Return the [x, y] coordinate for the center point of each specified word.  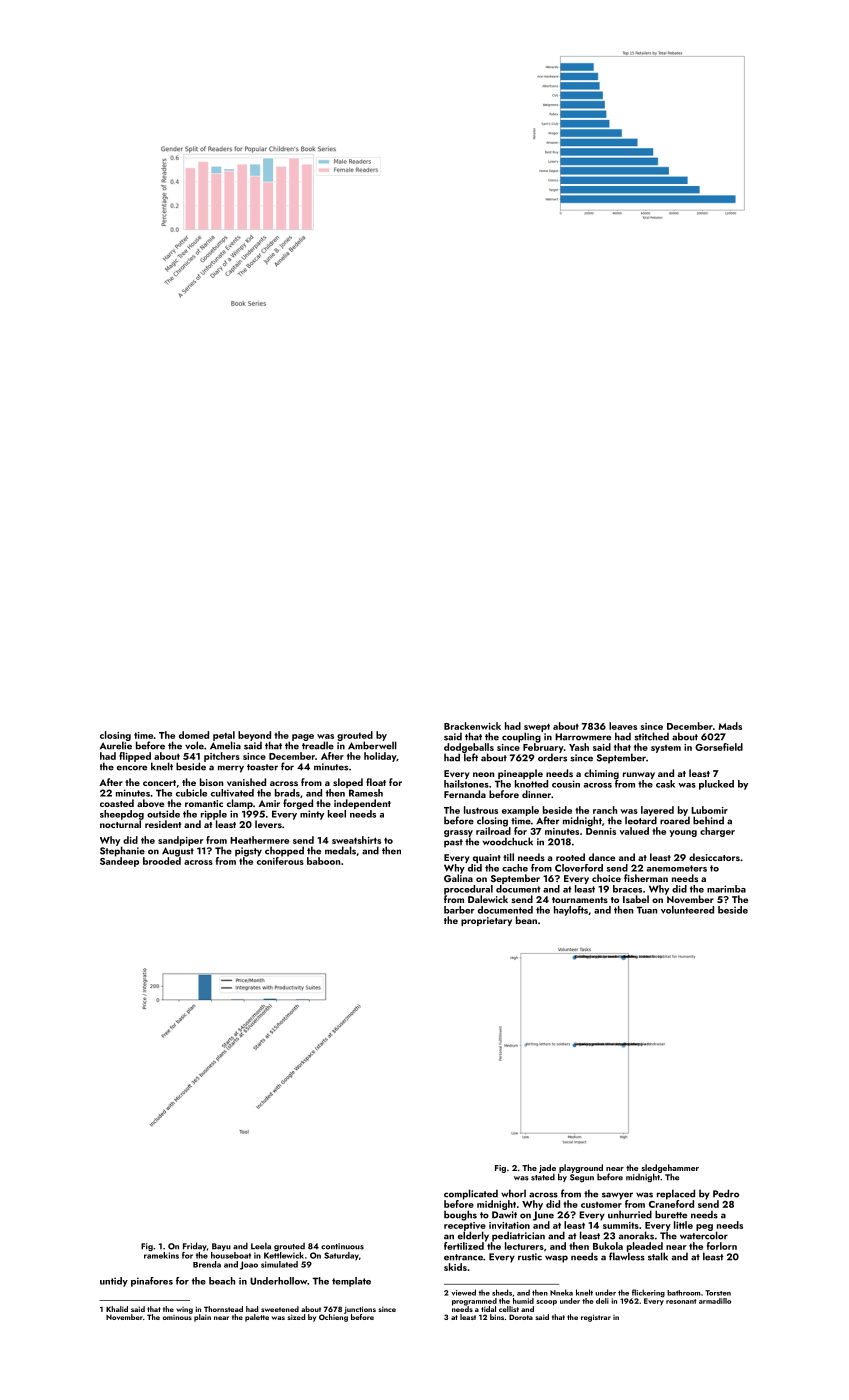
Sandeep [119, 862]
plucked [716, 785]
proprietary [486, 921]
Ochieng [333, 1318]
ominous [177, 1317]
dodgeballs [469, 748]
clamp [240, 804]
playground [581, 1168]
